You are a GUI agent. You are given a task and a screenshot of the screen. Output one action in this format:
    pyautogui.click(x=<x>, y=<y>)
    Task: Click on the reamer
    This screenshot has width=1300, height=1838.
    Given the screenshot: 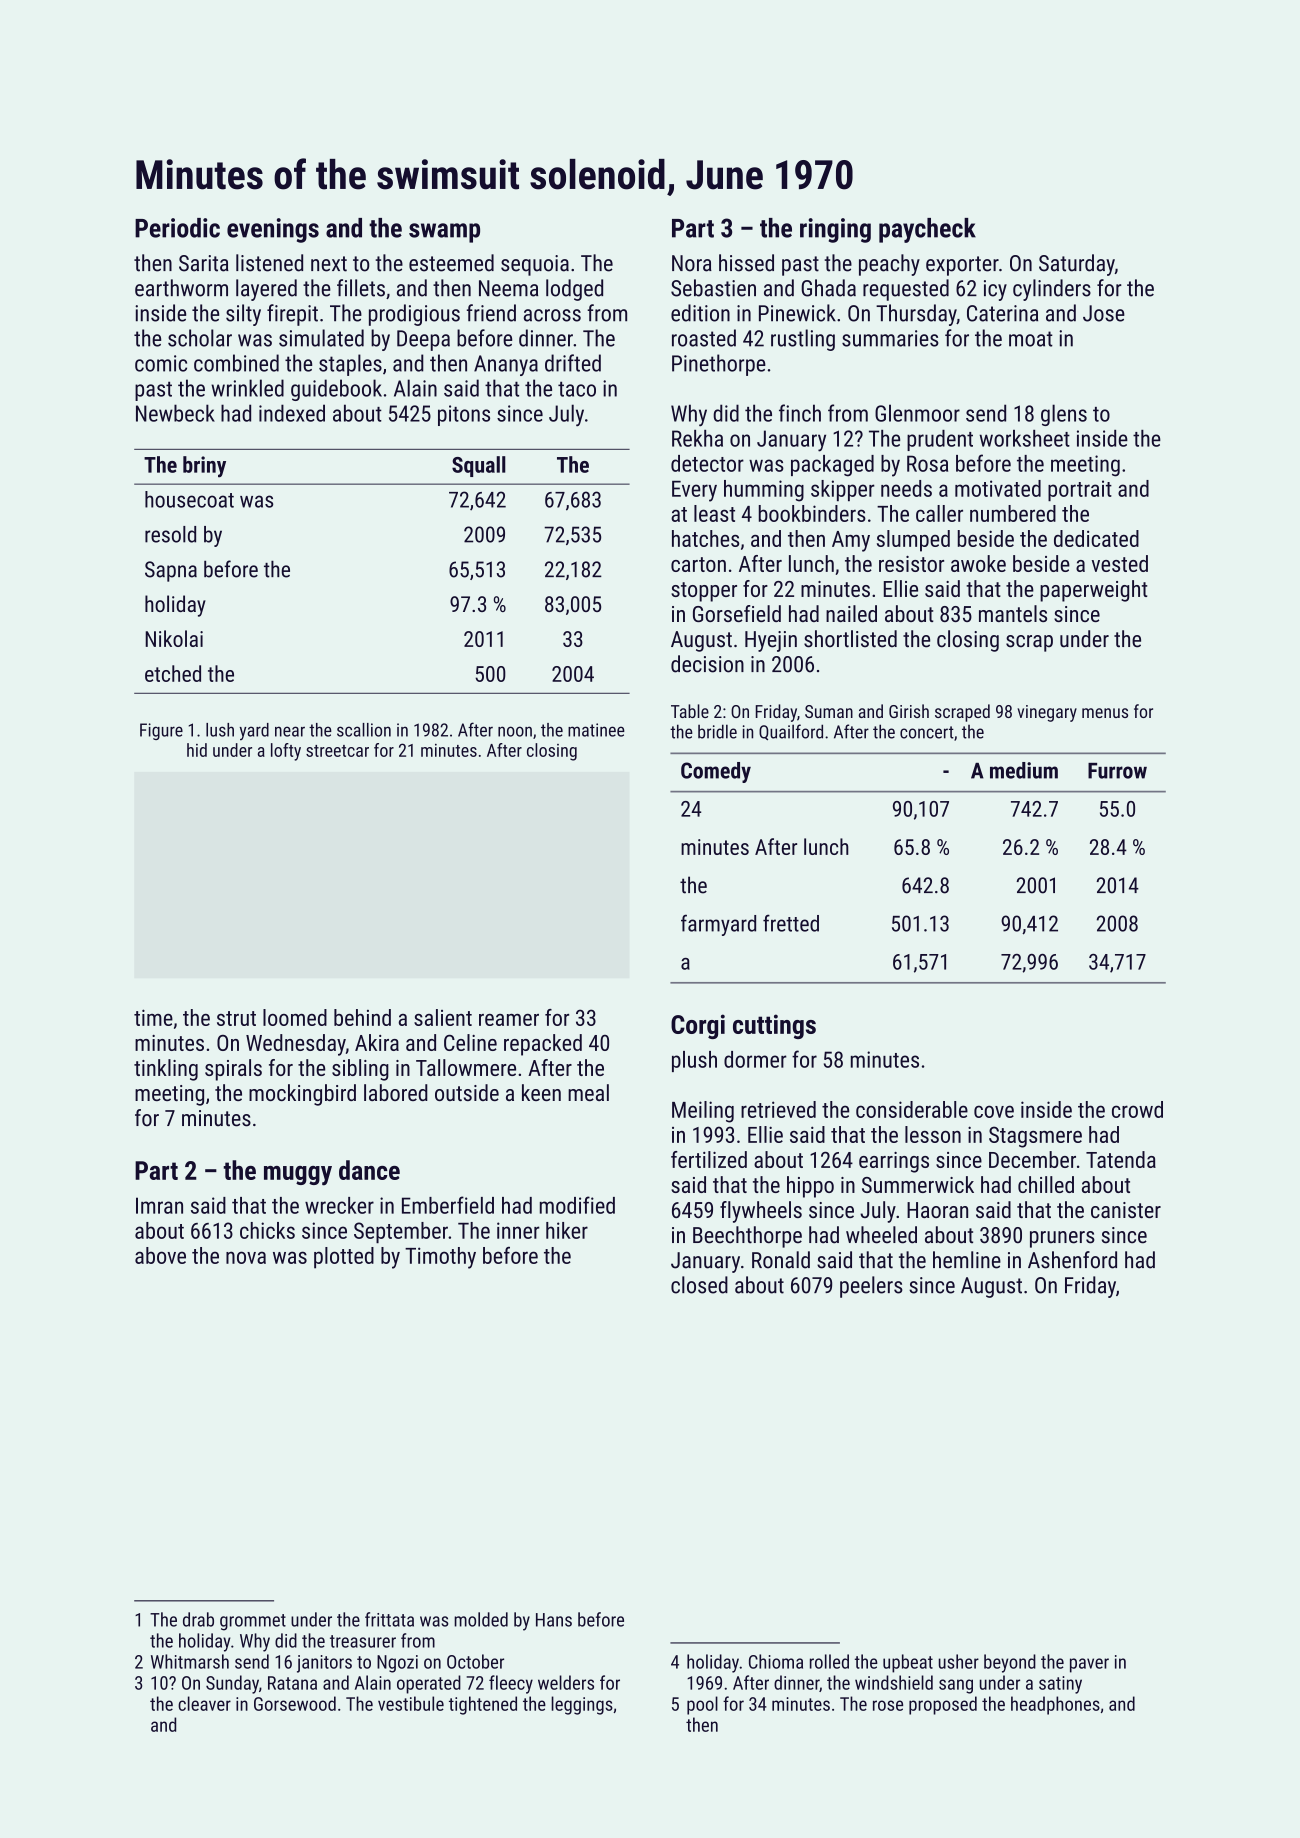 What is the action you would take?
    pyautogui.click(x=509, y=1020)
